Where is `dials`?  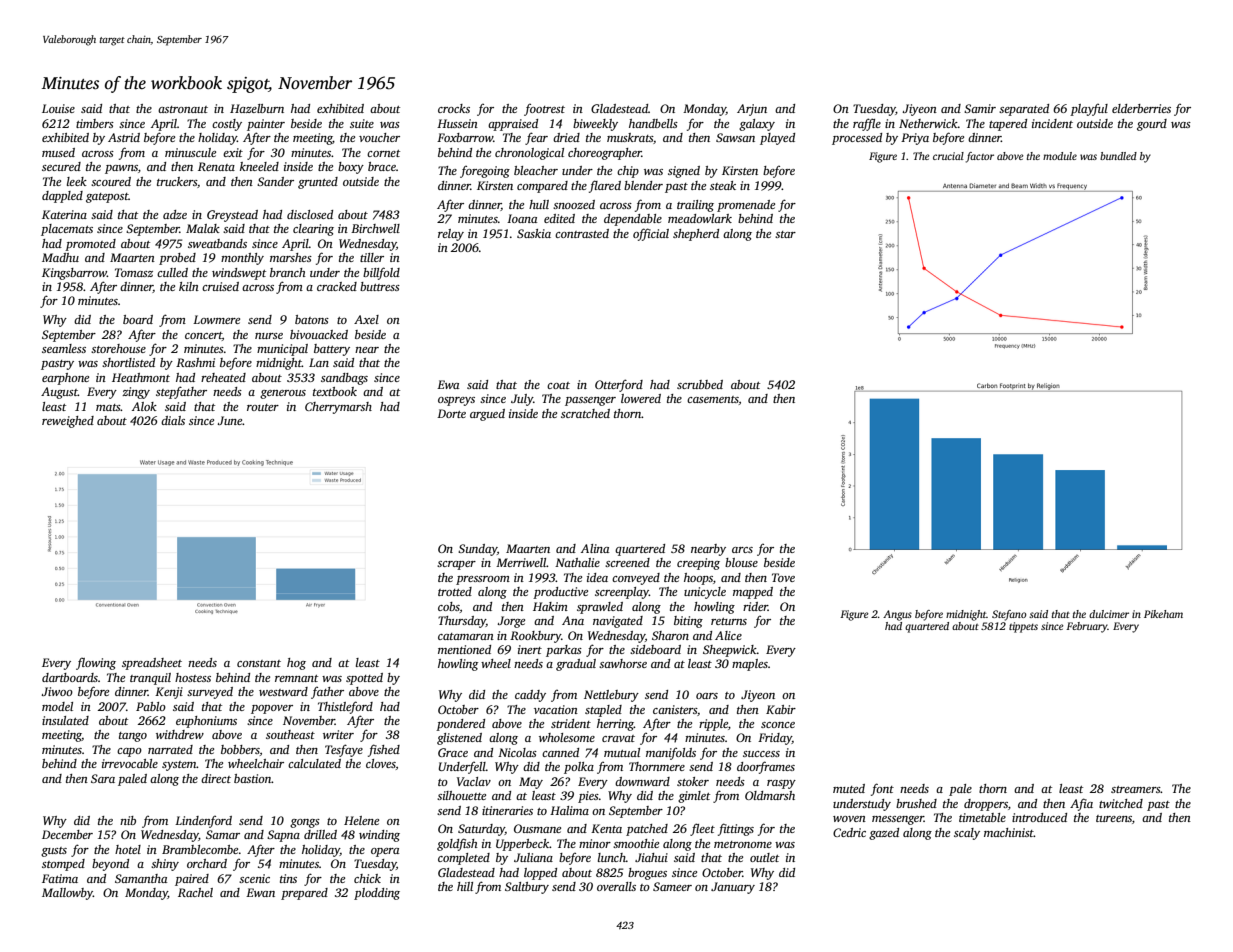 dials is located at coordinates (173, 420).
